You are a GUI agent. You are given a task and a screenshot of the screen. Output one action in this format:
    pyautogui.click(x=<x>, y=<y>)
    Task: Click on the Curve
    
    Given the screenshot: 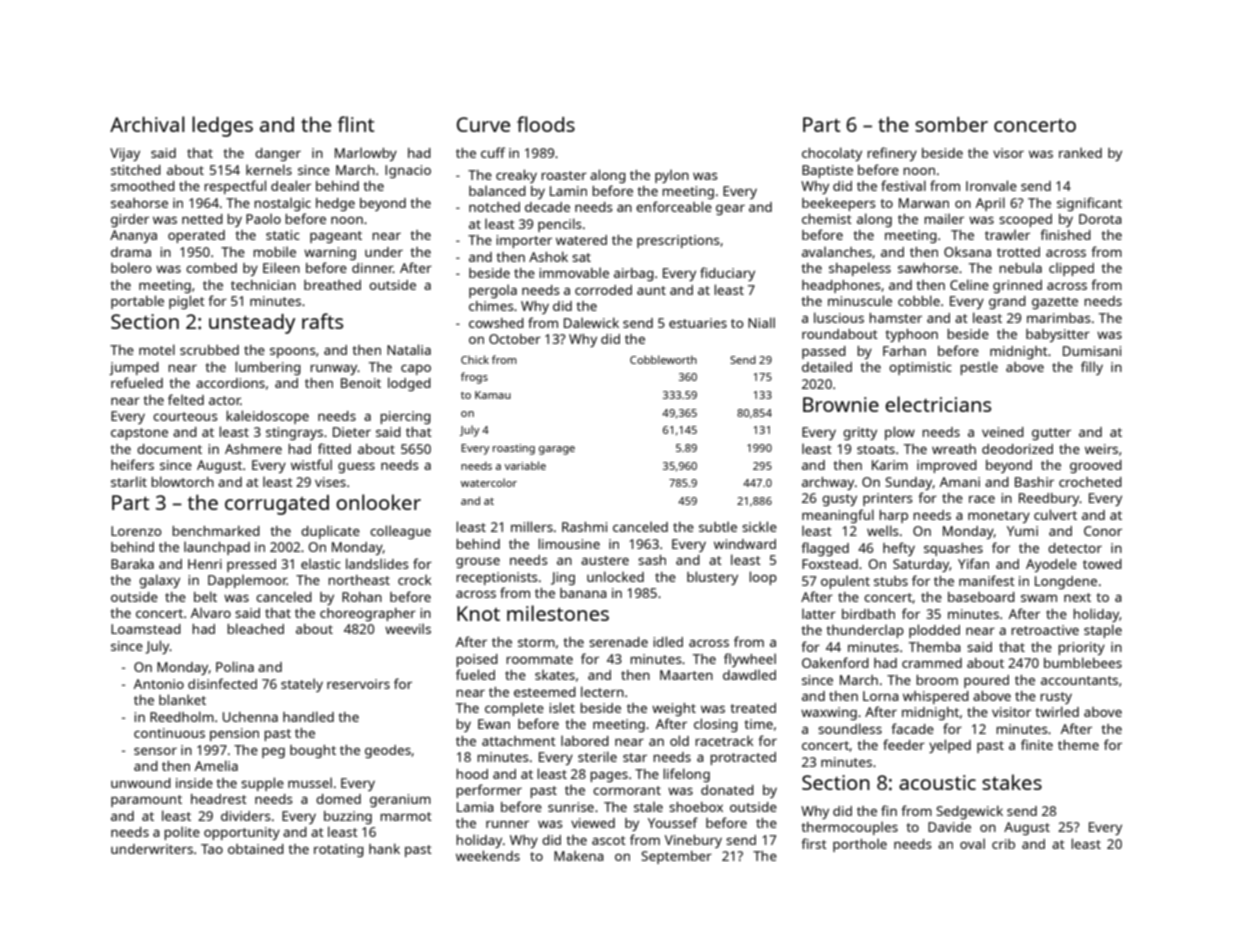 What is the action you would take?
    pyautogui.click(x=483, y=124)
